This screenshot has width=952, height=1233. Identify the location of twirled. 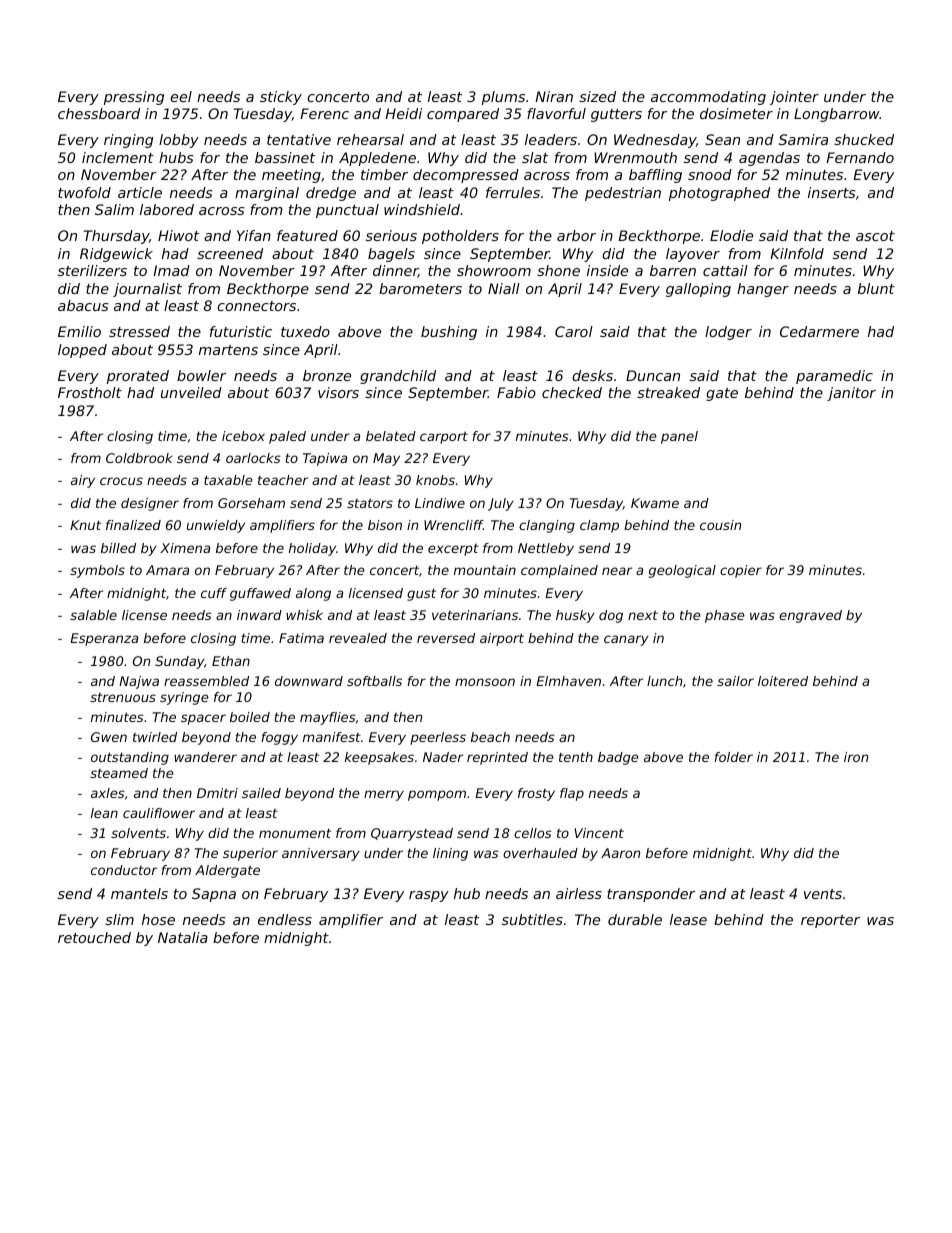
(155, 737).
